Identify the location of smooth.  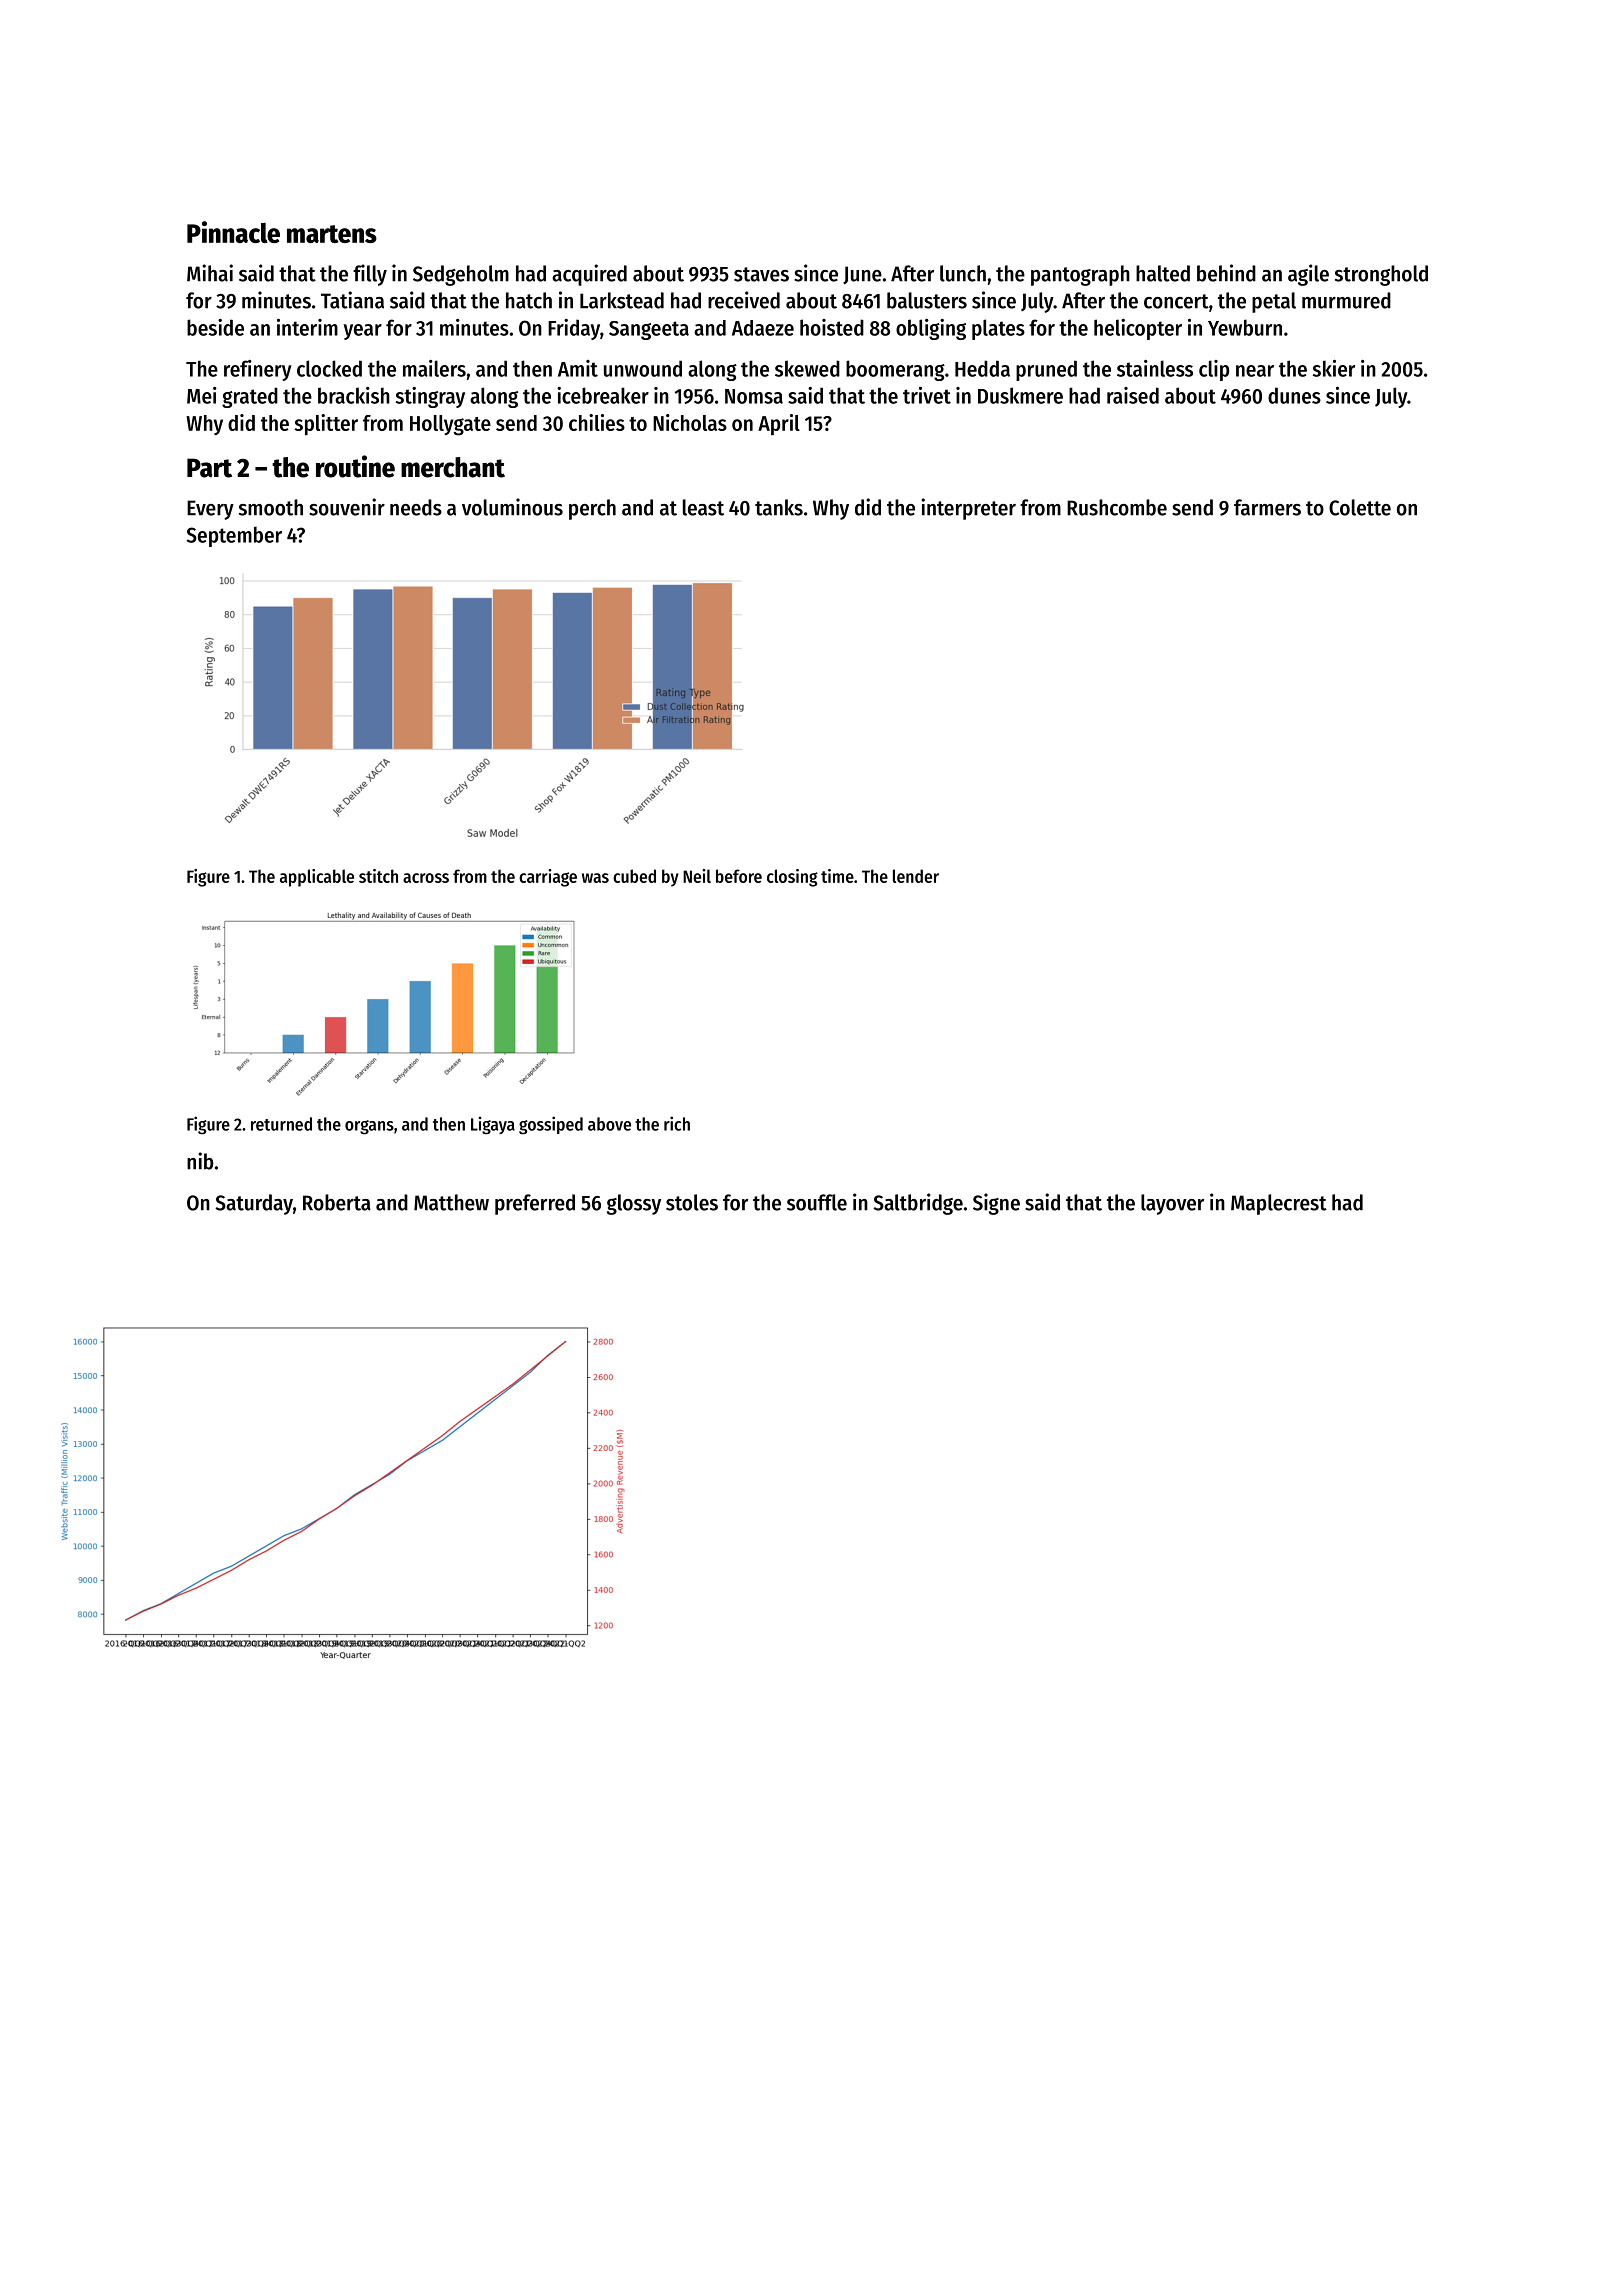
(271, 507).
